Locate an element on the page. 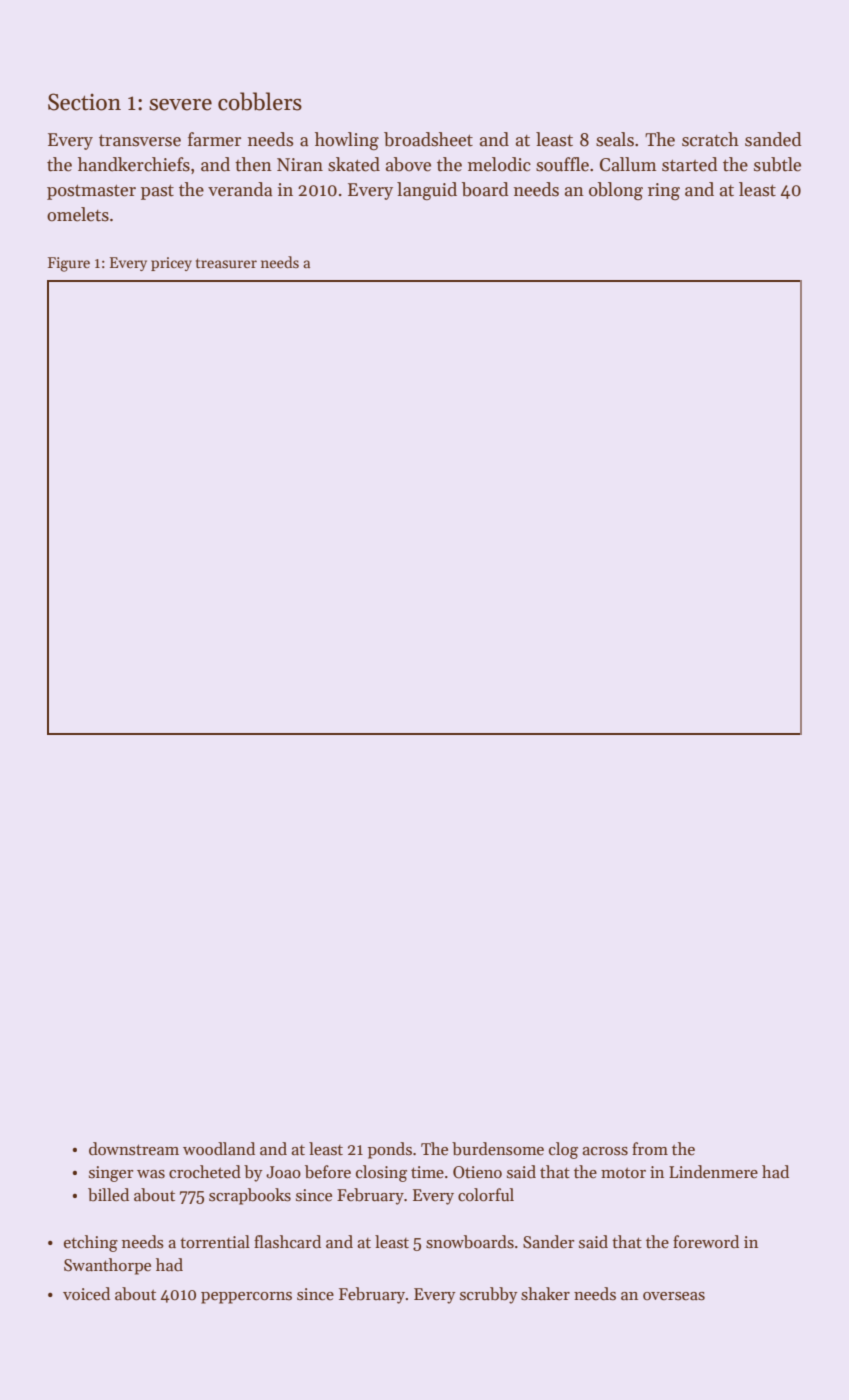 The height and width of the image is (1400, 849). treasurer is located at coordinates (226, 263).
